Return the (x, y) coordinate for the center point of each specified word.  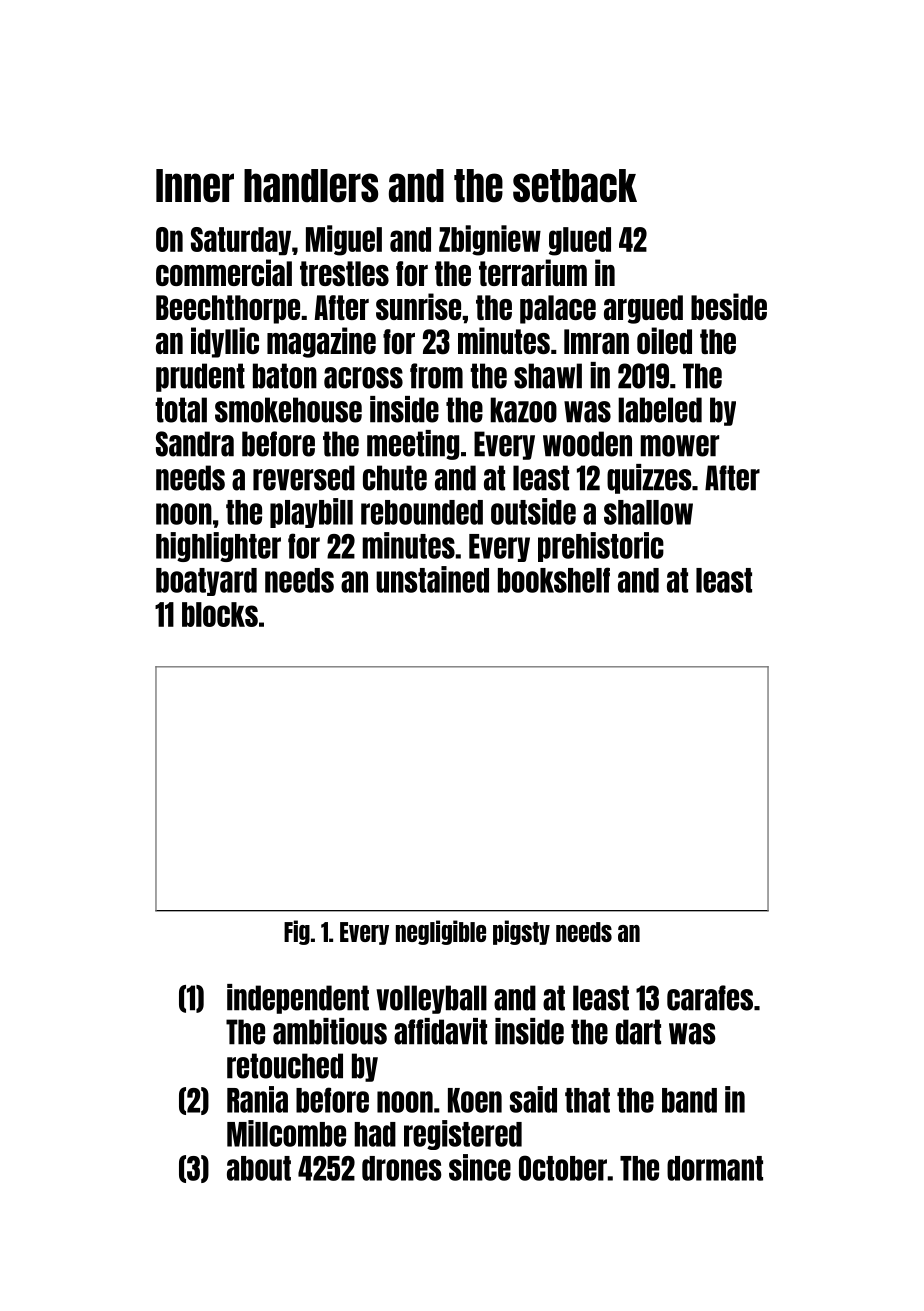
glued (580, 241)
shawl (548, 376)
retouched (285, 1066)
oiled (664, 340)
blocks (220, 614)
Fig (297, 932)
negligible (441, 932)
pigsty (521, 932)
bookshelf (554, 580)
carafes (710, 998)
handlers (311, 186)
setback (575, 186)
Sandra (195, 444)
